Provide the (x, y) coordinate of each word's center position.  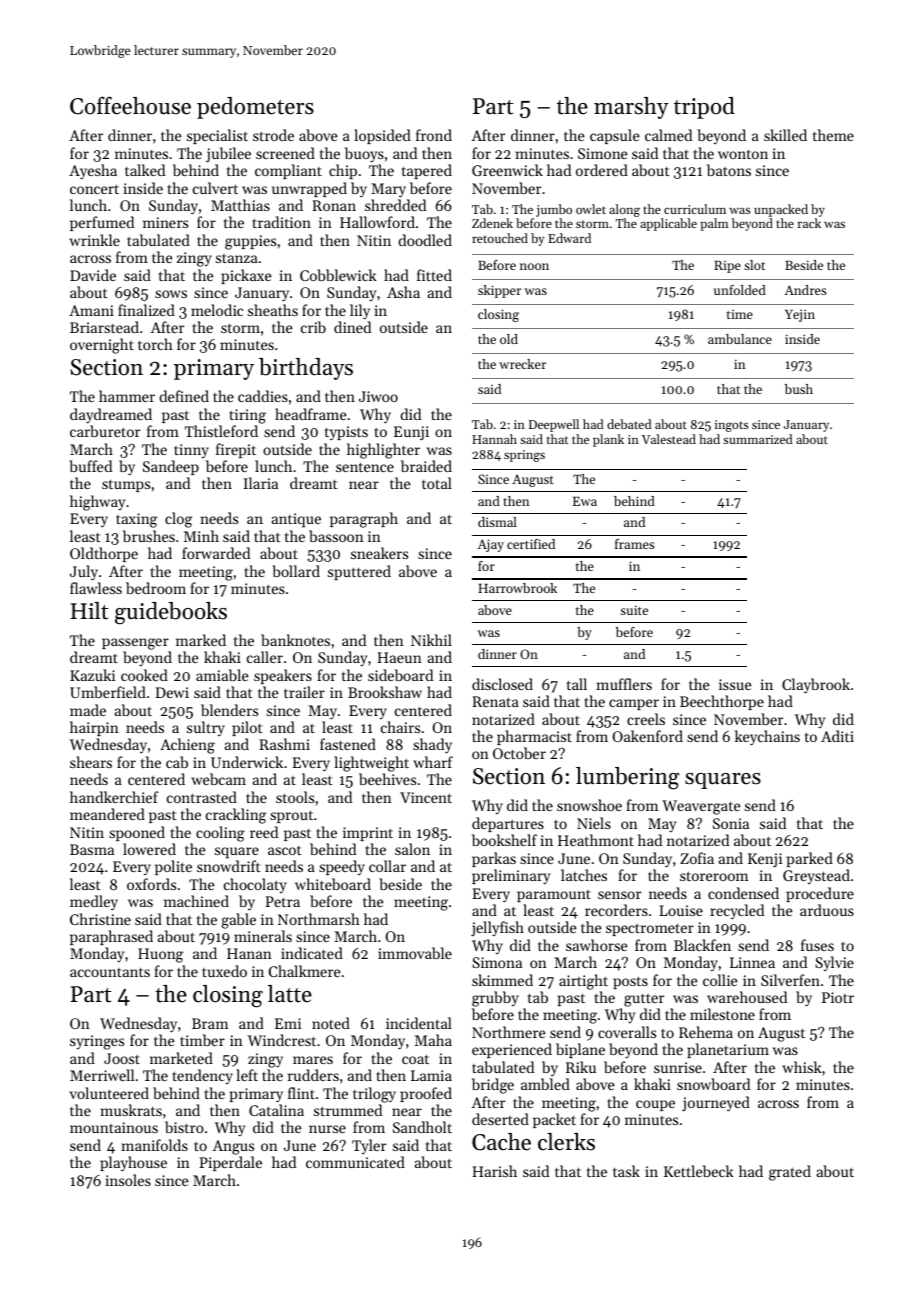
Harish (494, 1171)
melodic (217, 310)
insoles (128, 1180)
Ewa (585, 501)
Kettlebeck (699, 1171)
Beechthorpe (722, 702)
